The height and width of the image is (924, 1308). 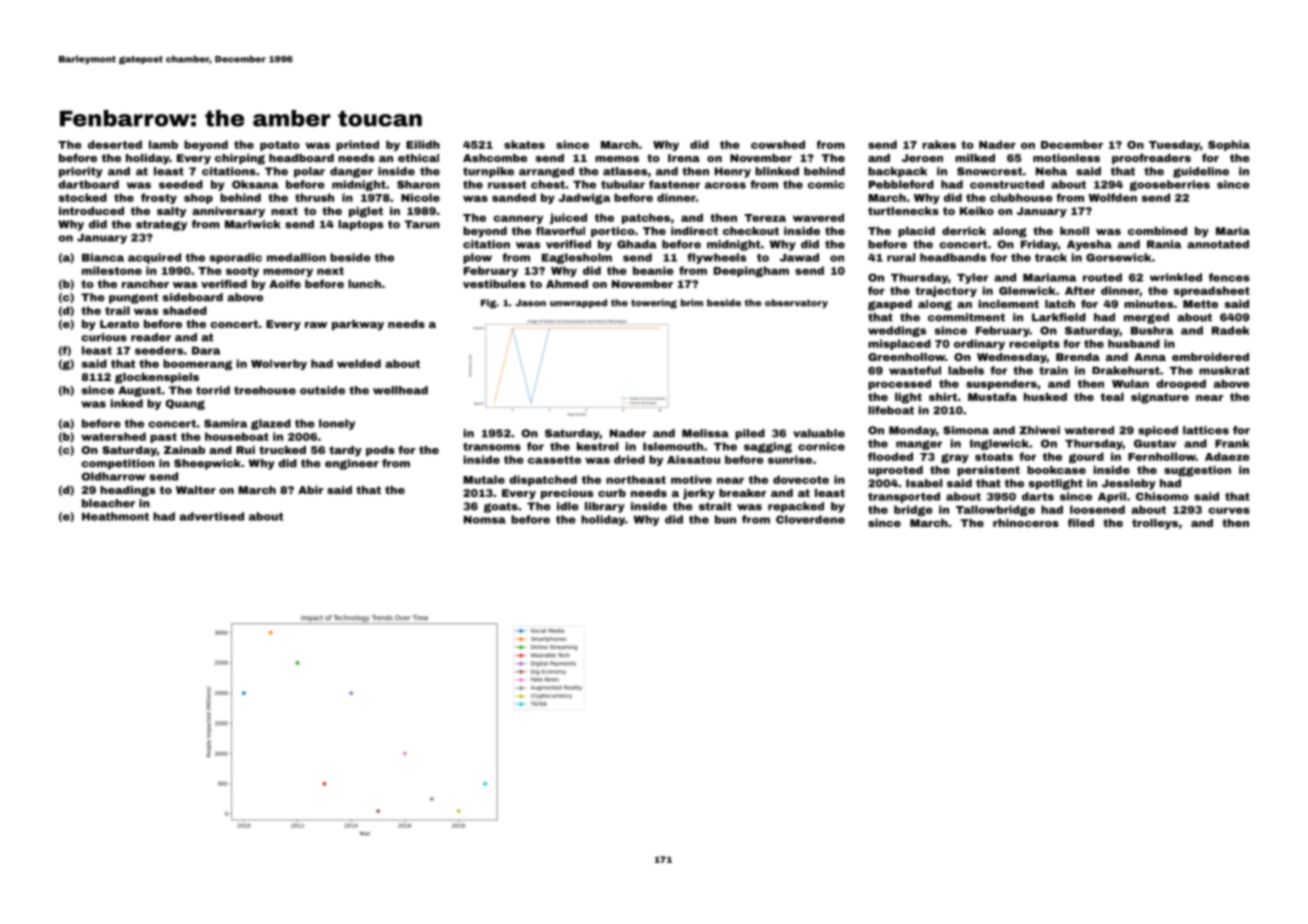 What do you see at coordinates (524, 144) in the image?
I see `skates` at bounding box center [524, 144].
